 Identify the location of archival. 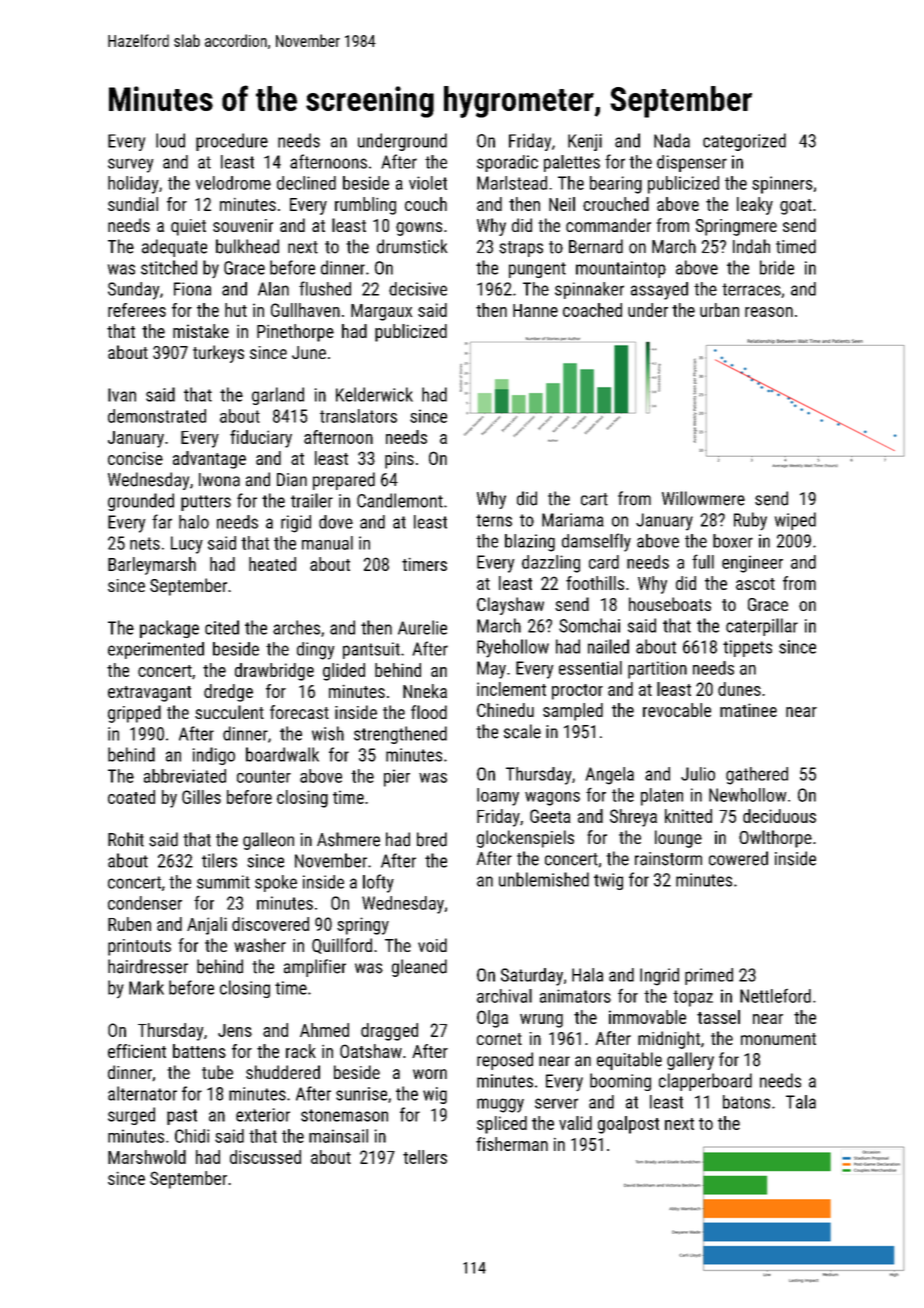
(504, 996).
